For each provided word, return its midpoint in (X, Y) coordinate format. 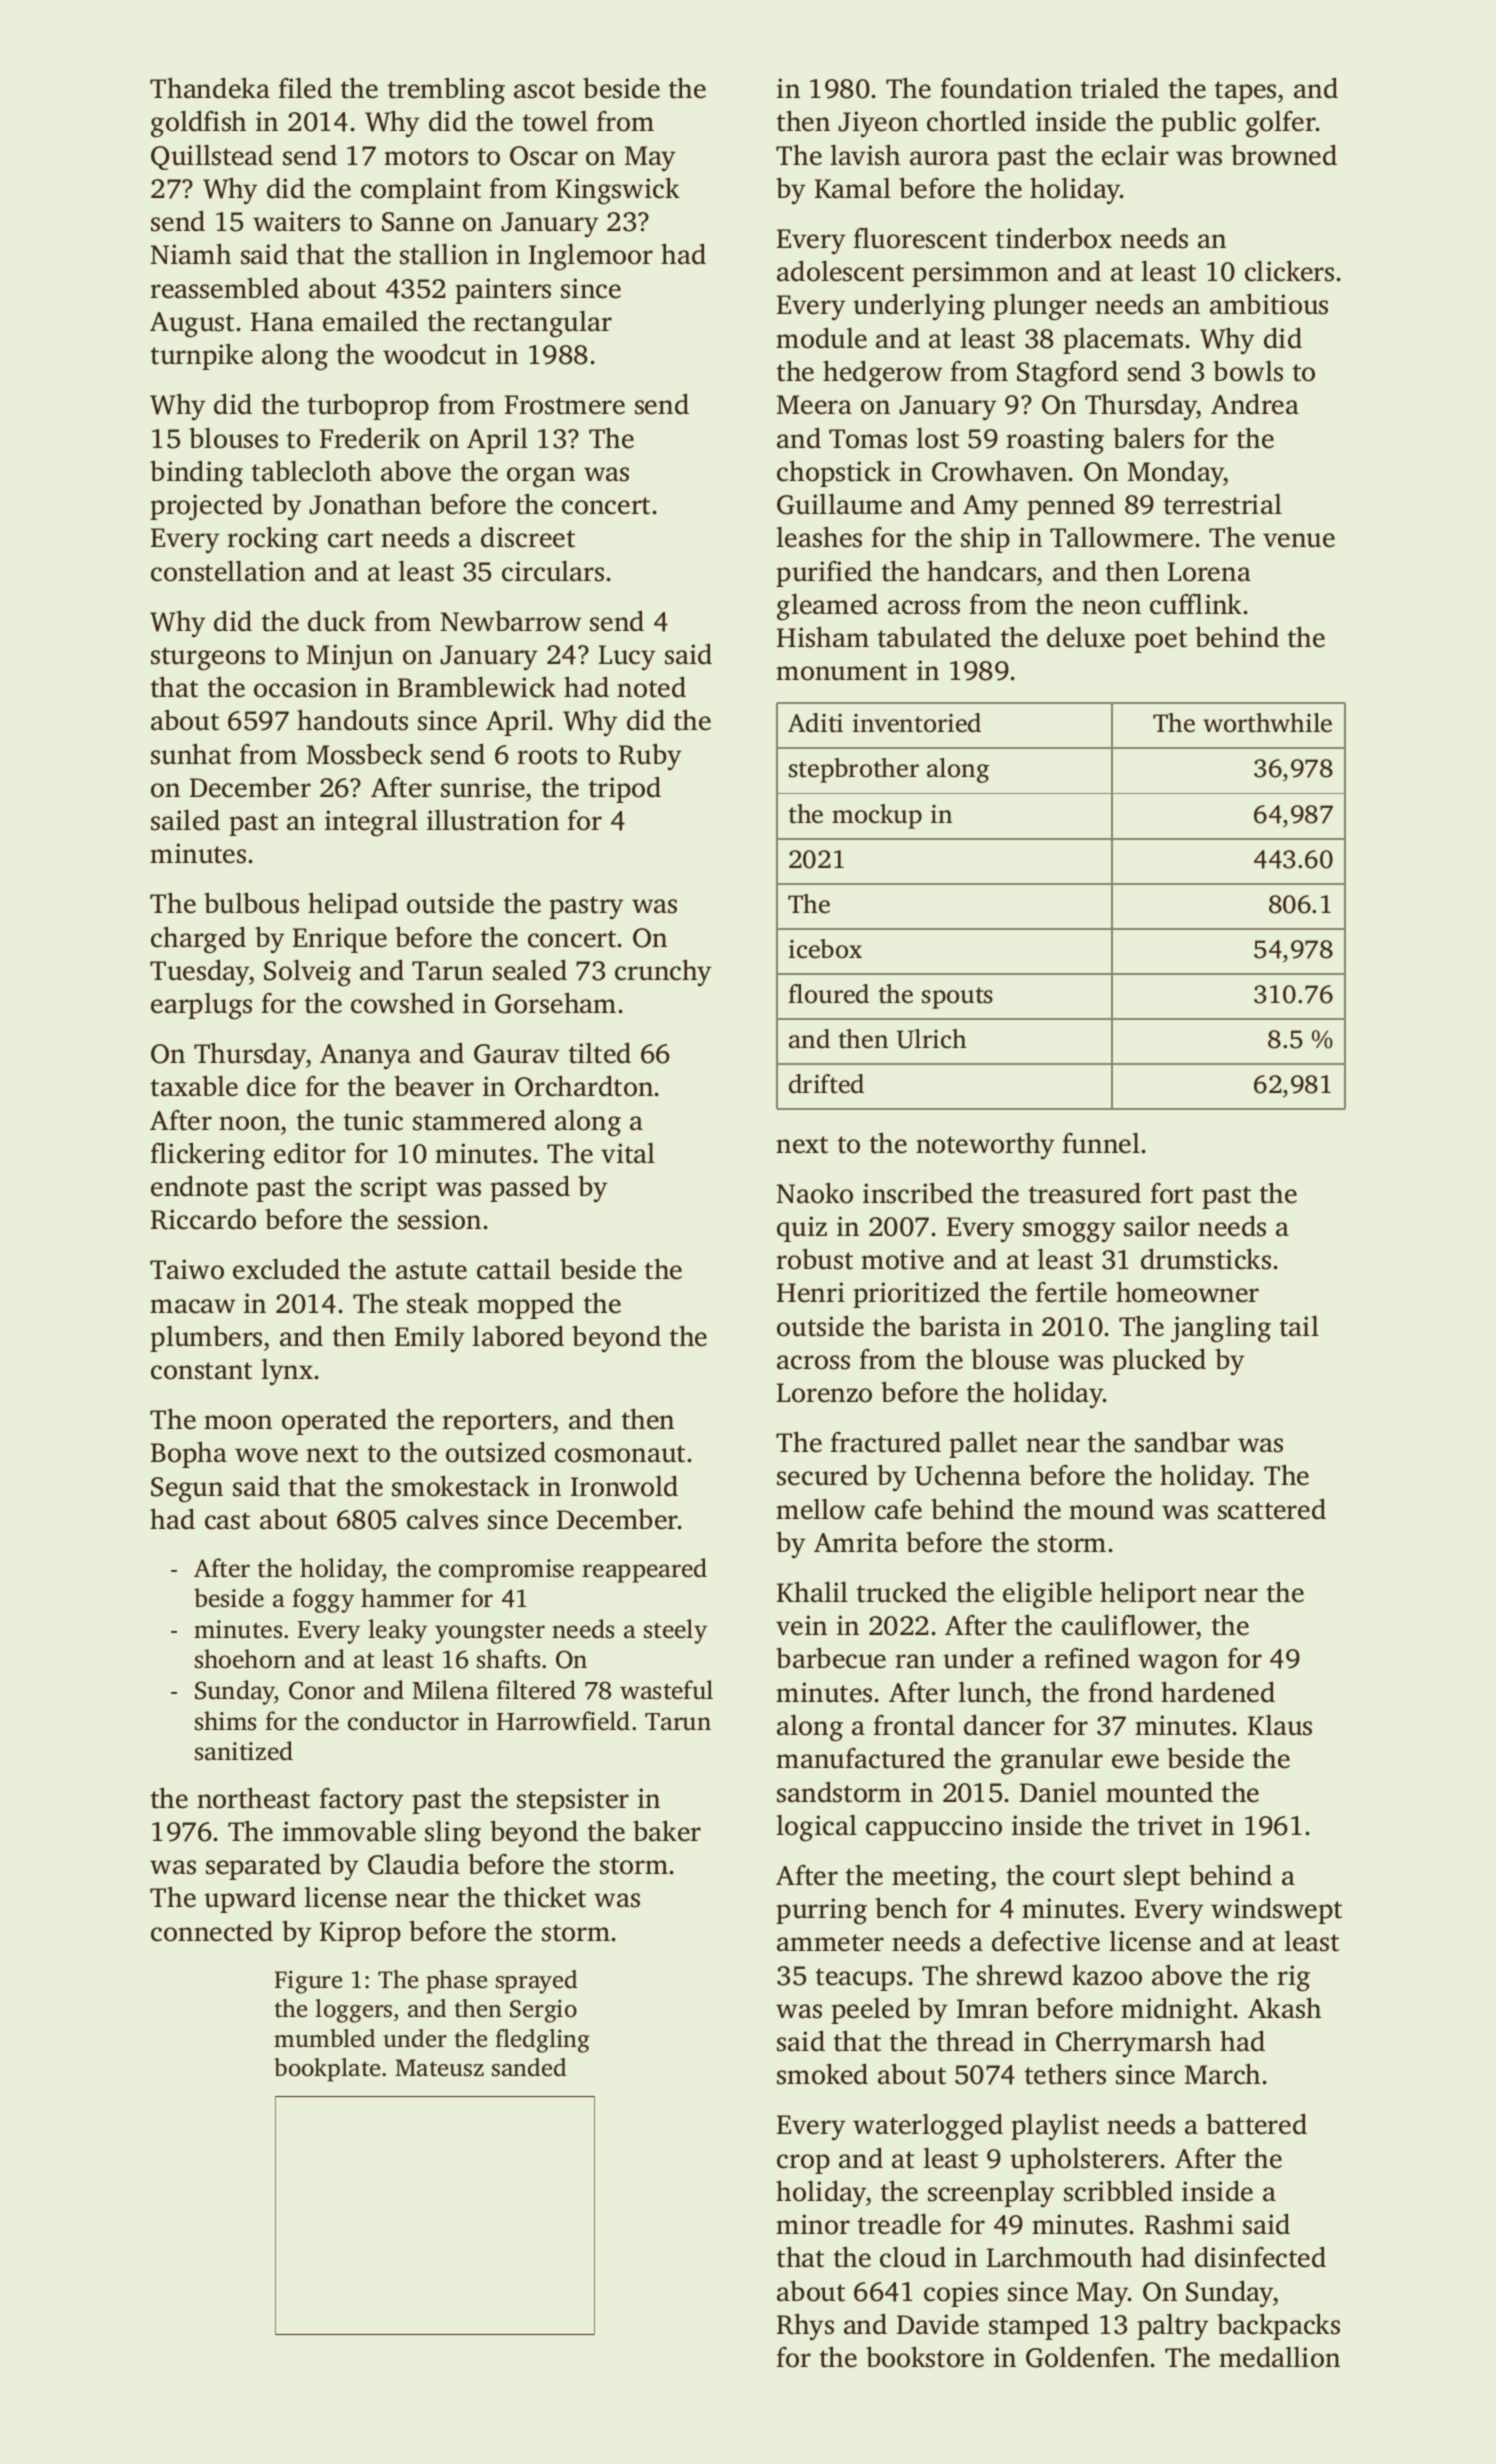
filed (305, 88)
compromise (506, 1571)
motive (902, 1259)
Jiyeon (878, 124)
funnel (1101, 1143)
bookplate (327, 2070)
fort (1172, 1193)
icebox (825, 949)
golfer (1281, 124)
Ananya (365, 1057)
